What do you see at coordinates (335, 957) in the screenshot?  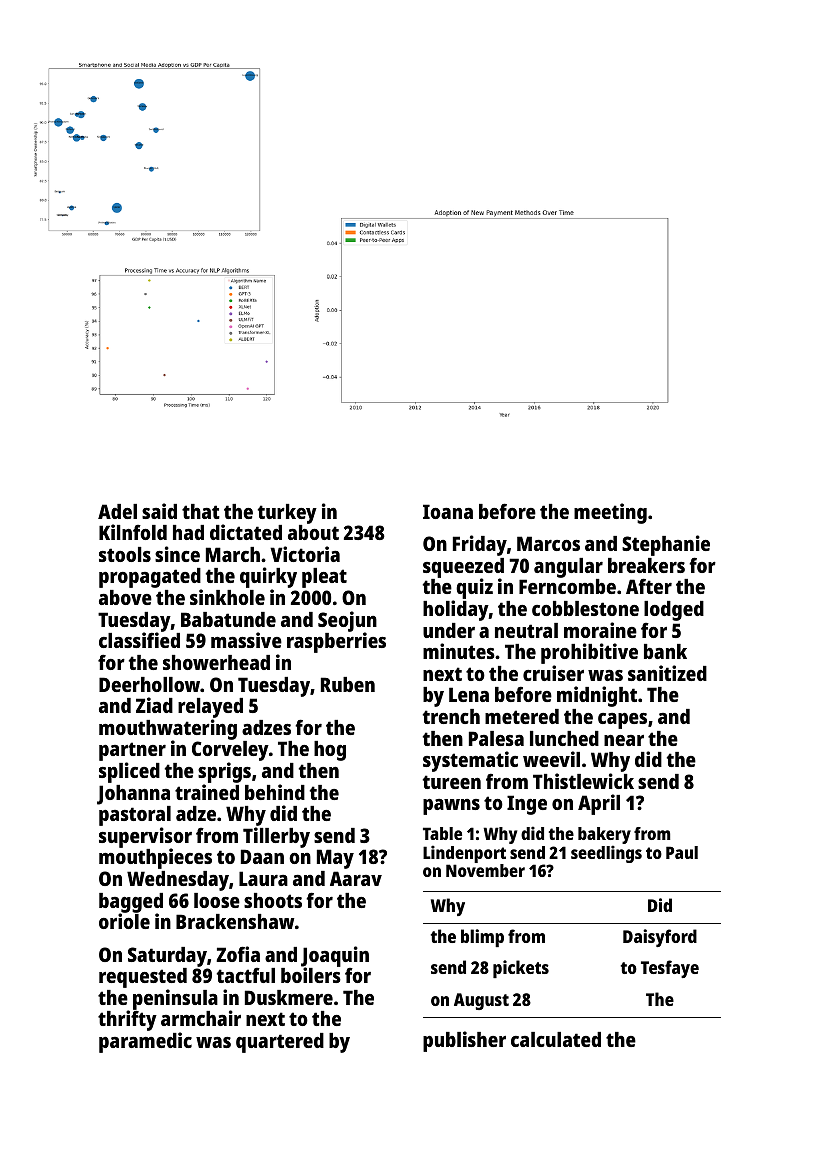 I see `Joaquin` at bounding box center [335, 957].
